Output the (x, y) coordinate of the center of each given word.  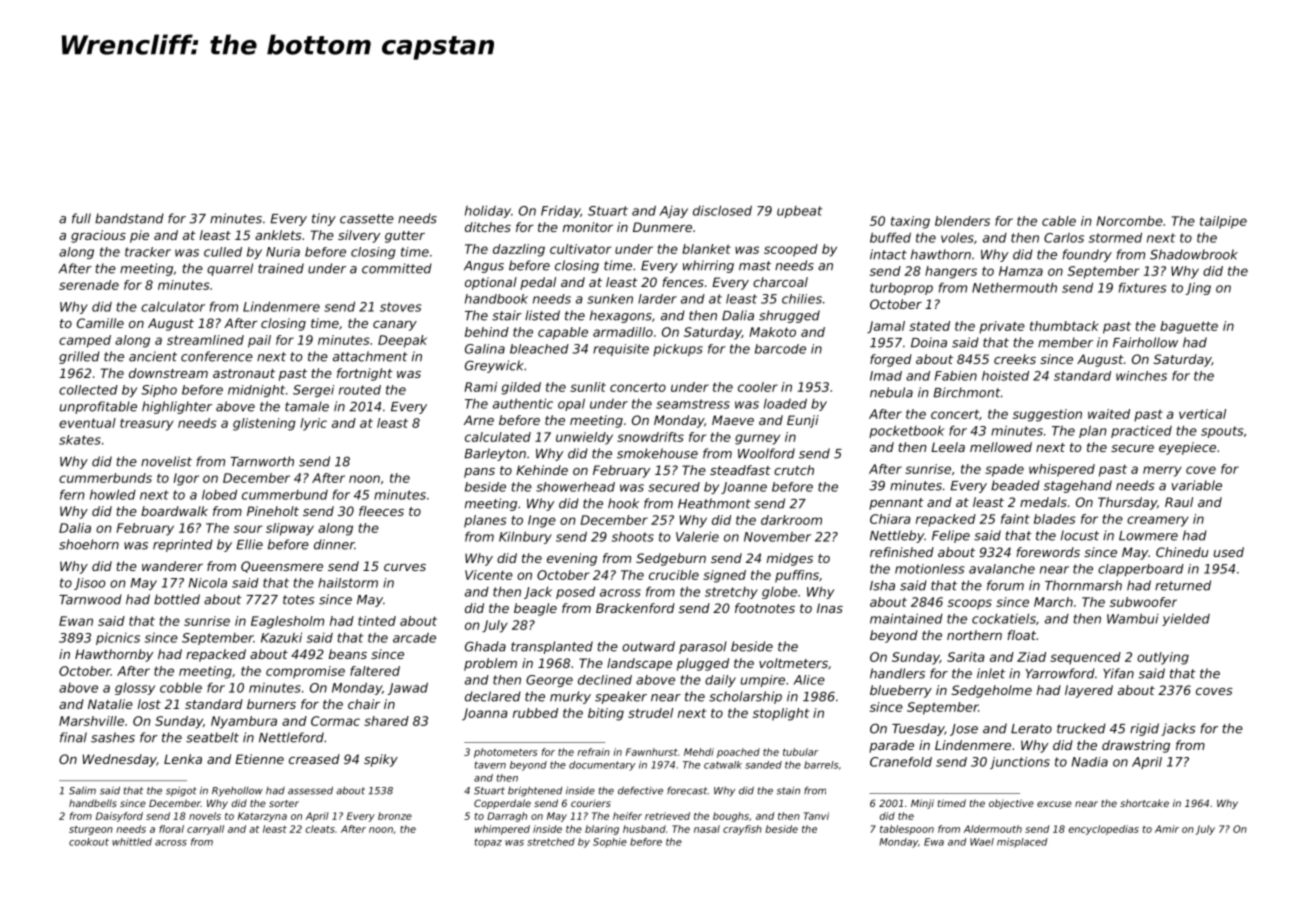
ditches (488, 227)
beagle (535, 609)
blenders (962, 221)
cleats (320, 829)
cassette (367, 219)
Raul (1179, 502)
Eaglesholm (287, 622)
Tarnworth (262, 461)
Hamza (1021, 271)
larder (657, 299)
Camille (100, 323)
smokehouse (657, 453)
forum (1005, 585)
